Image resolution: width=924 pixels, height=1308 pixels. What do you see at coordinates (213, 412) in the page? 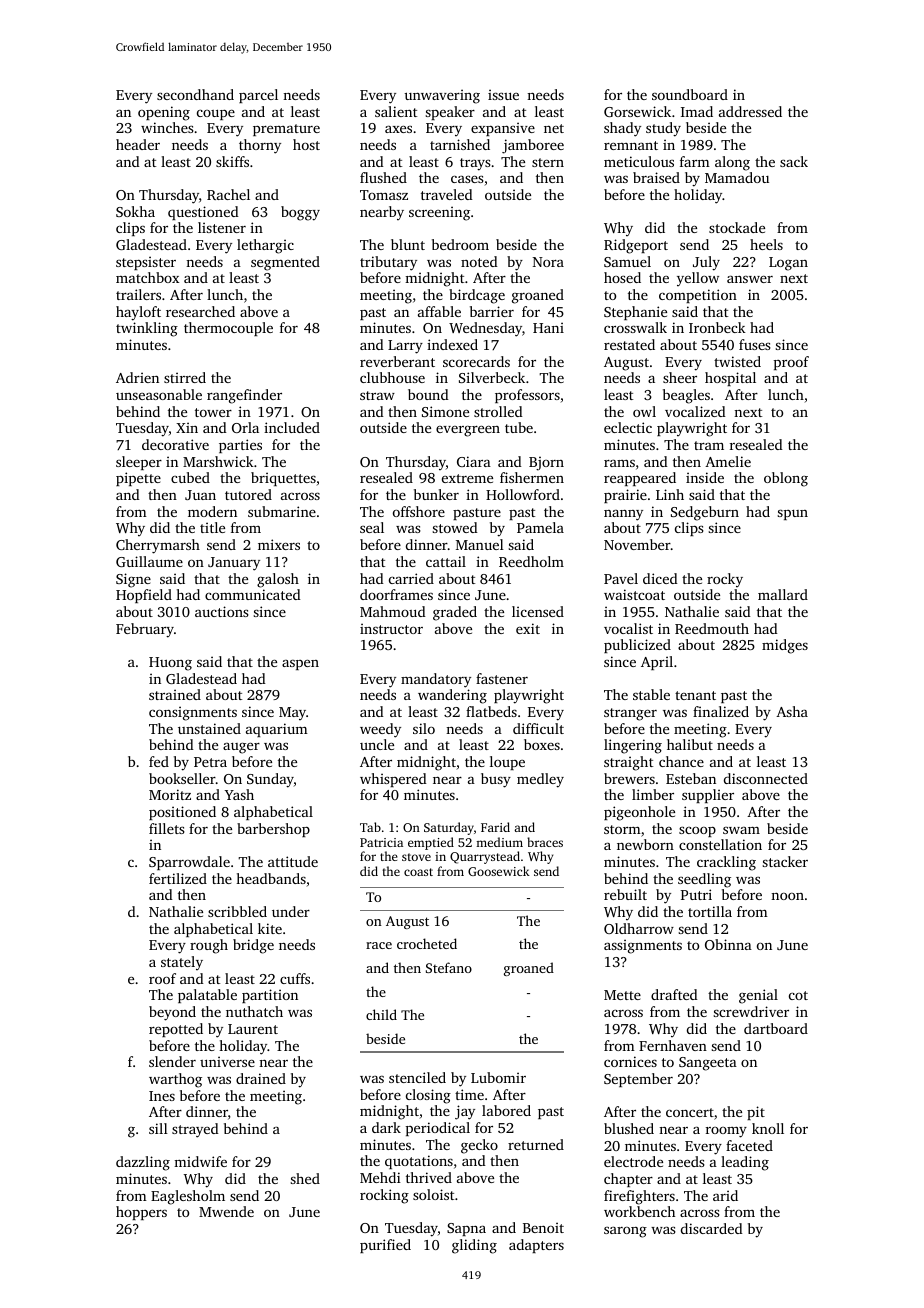
I see `tower` at bounding box center [213, 412].
